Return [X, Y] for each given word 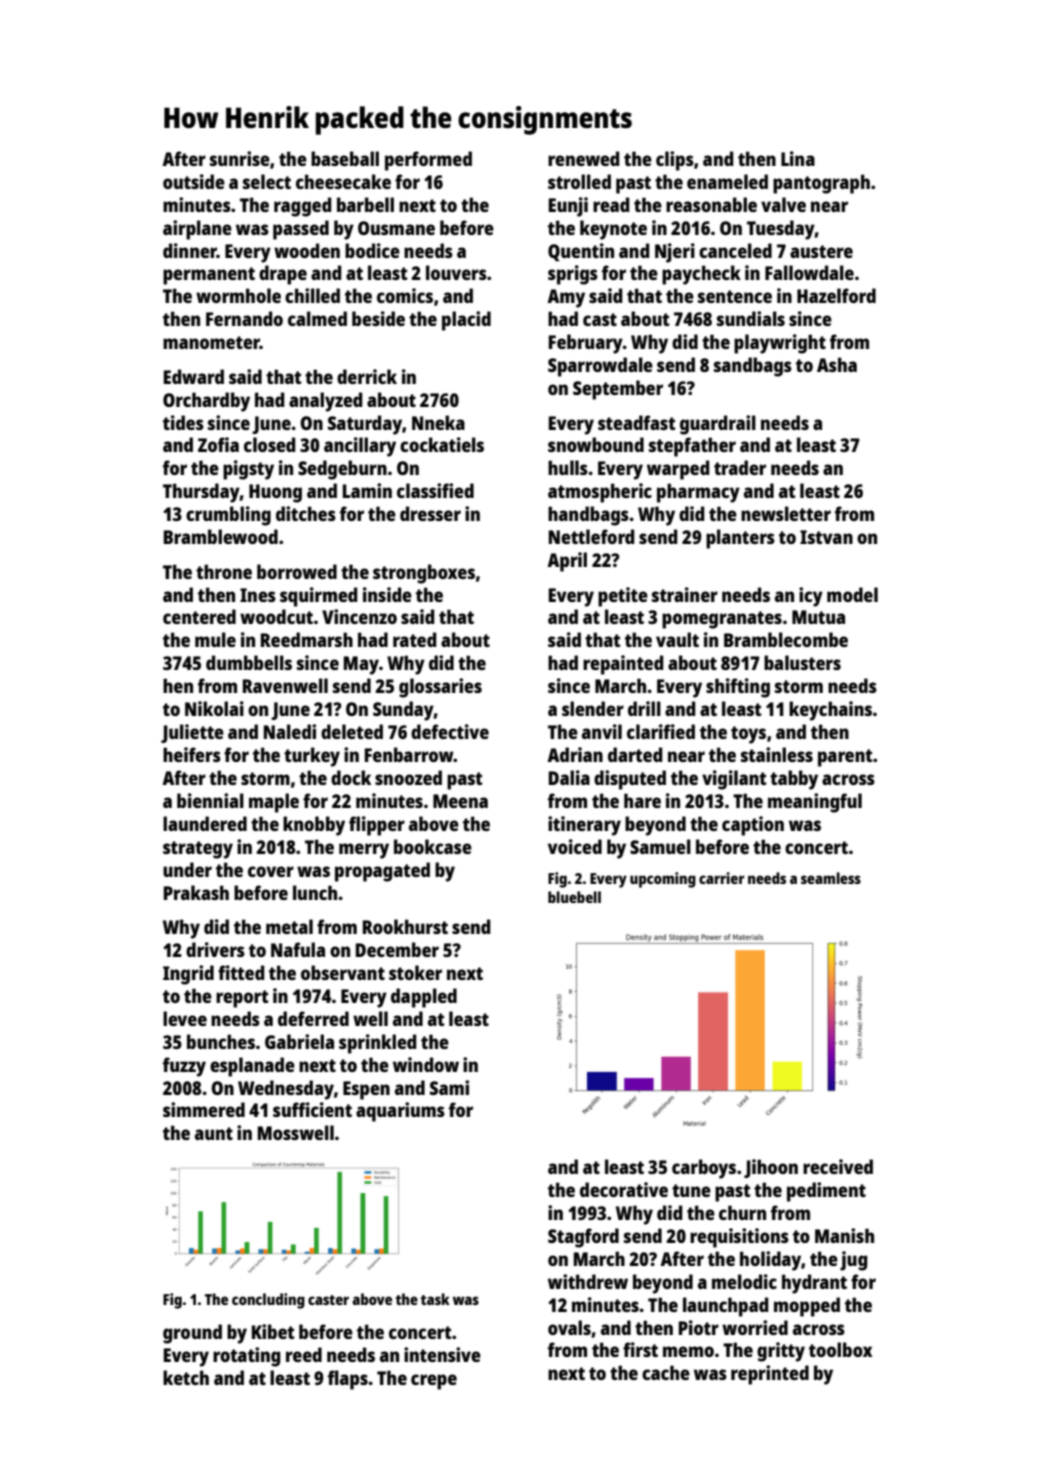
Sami [449, 1087]
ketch [186, 1377]
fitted [241, 972]
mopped [807, 1307]
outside [194, 181]
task [435, 1299]
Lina [798, 158]
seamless [831, 878]
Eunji [568, 207]
